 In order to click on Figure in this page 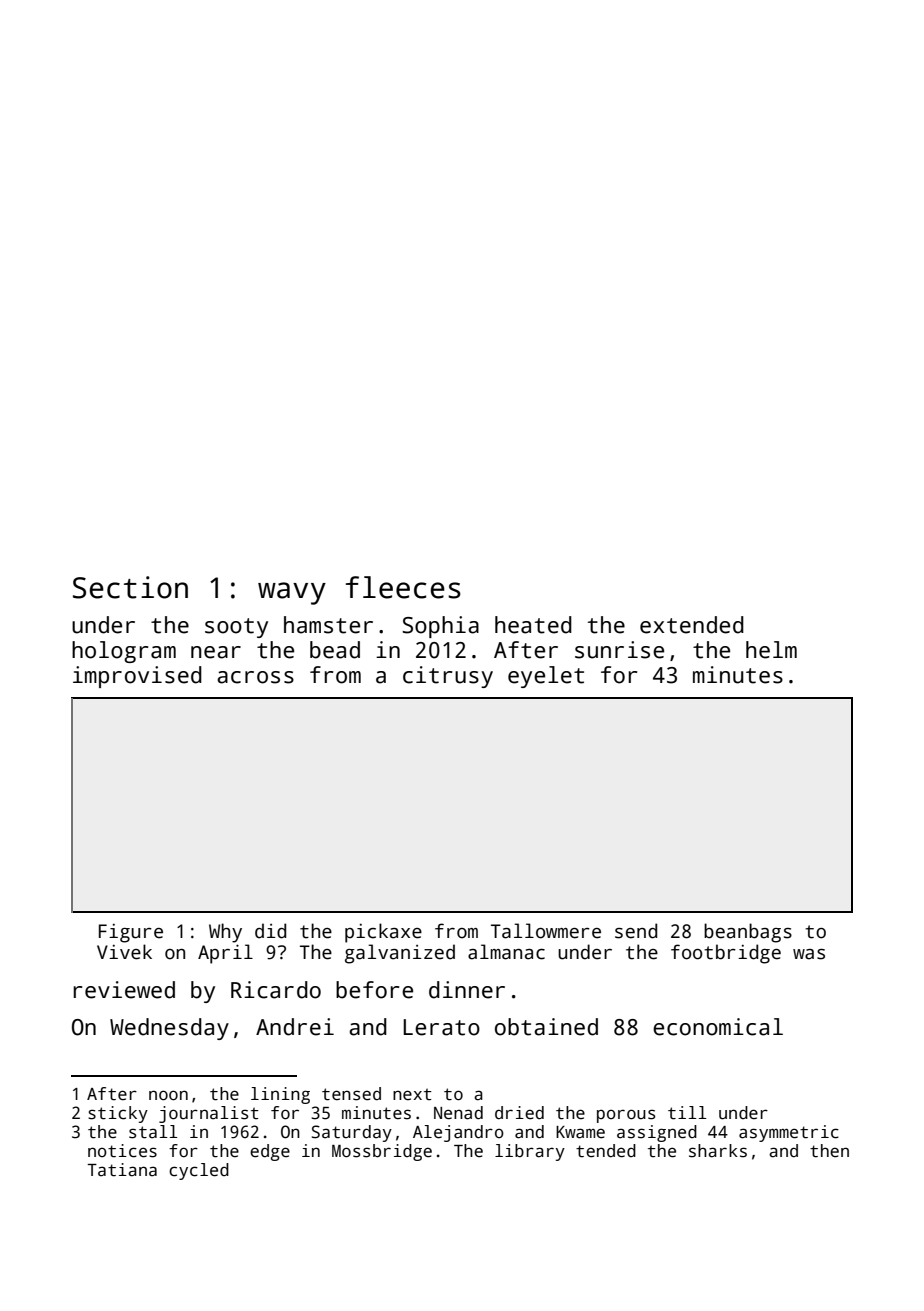, I will do `click(131, 933)`.
